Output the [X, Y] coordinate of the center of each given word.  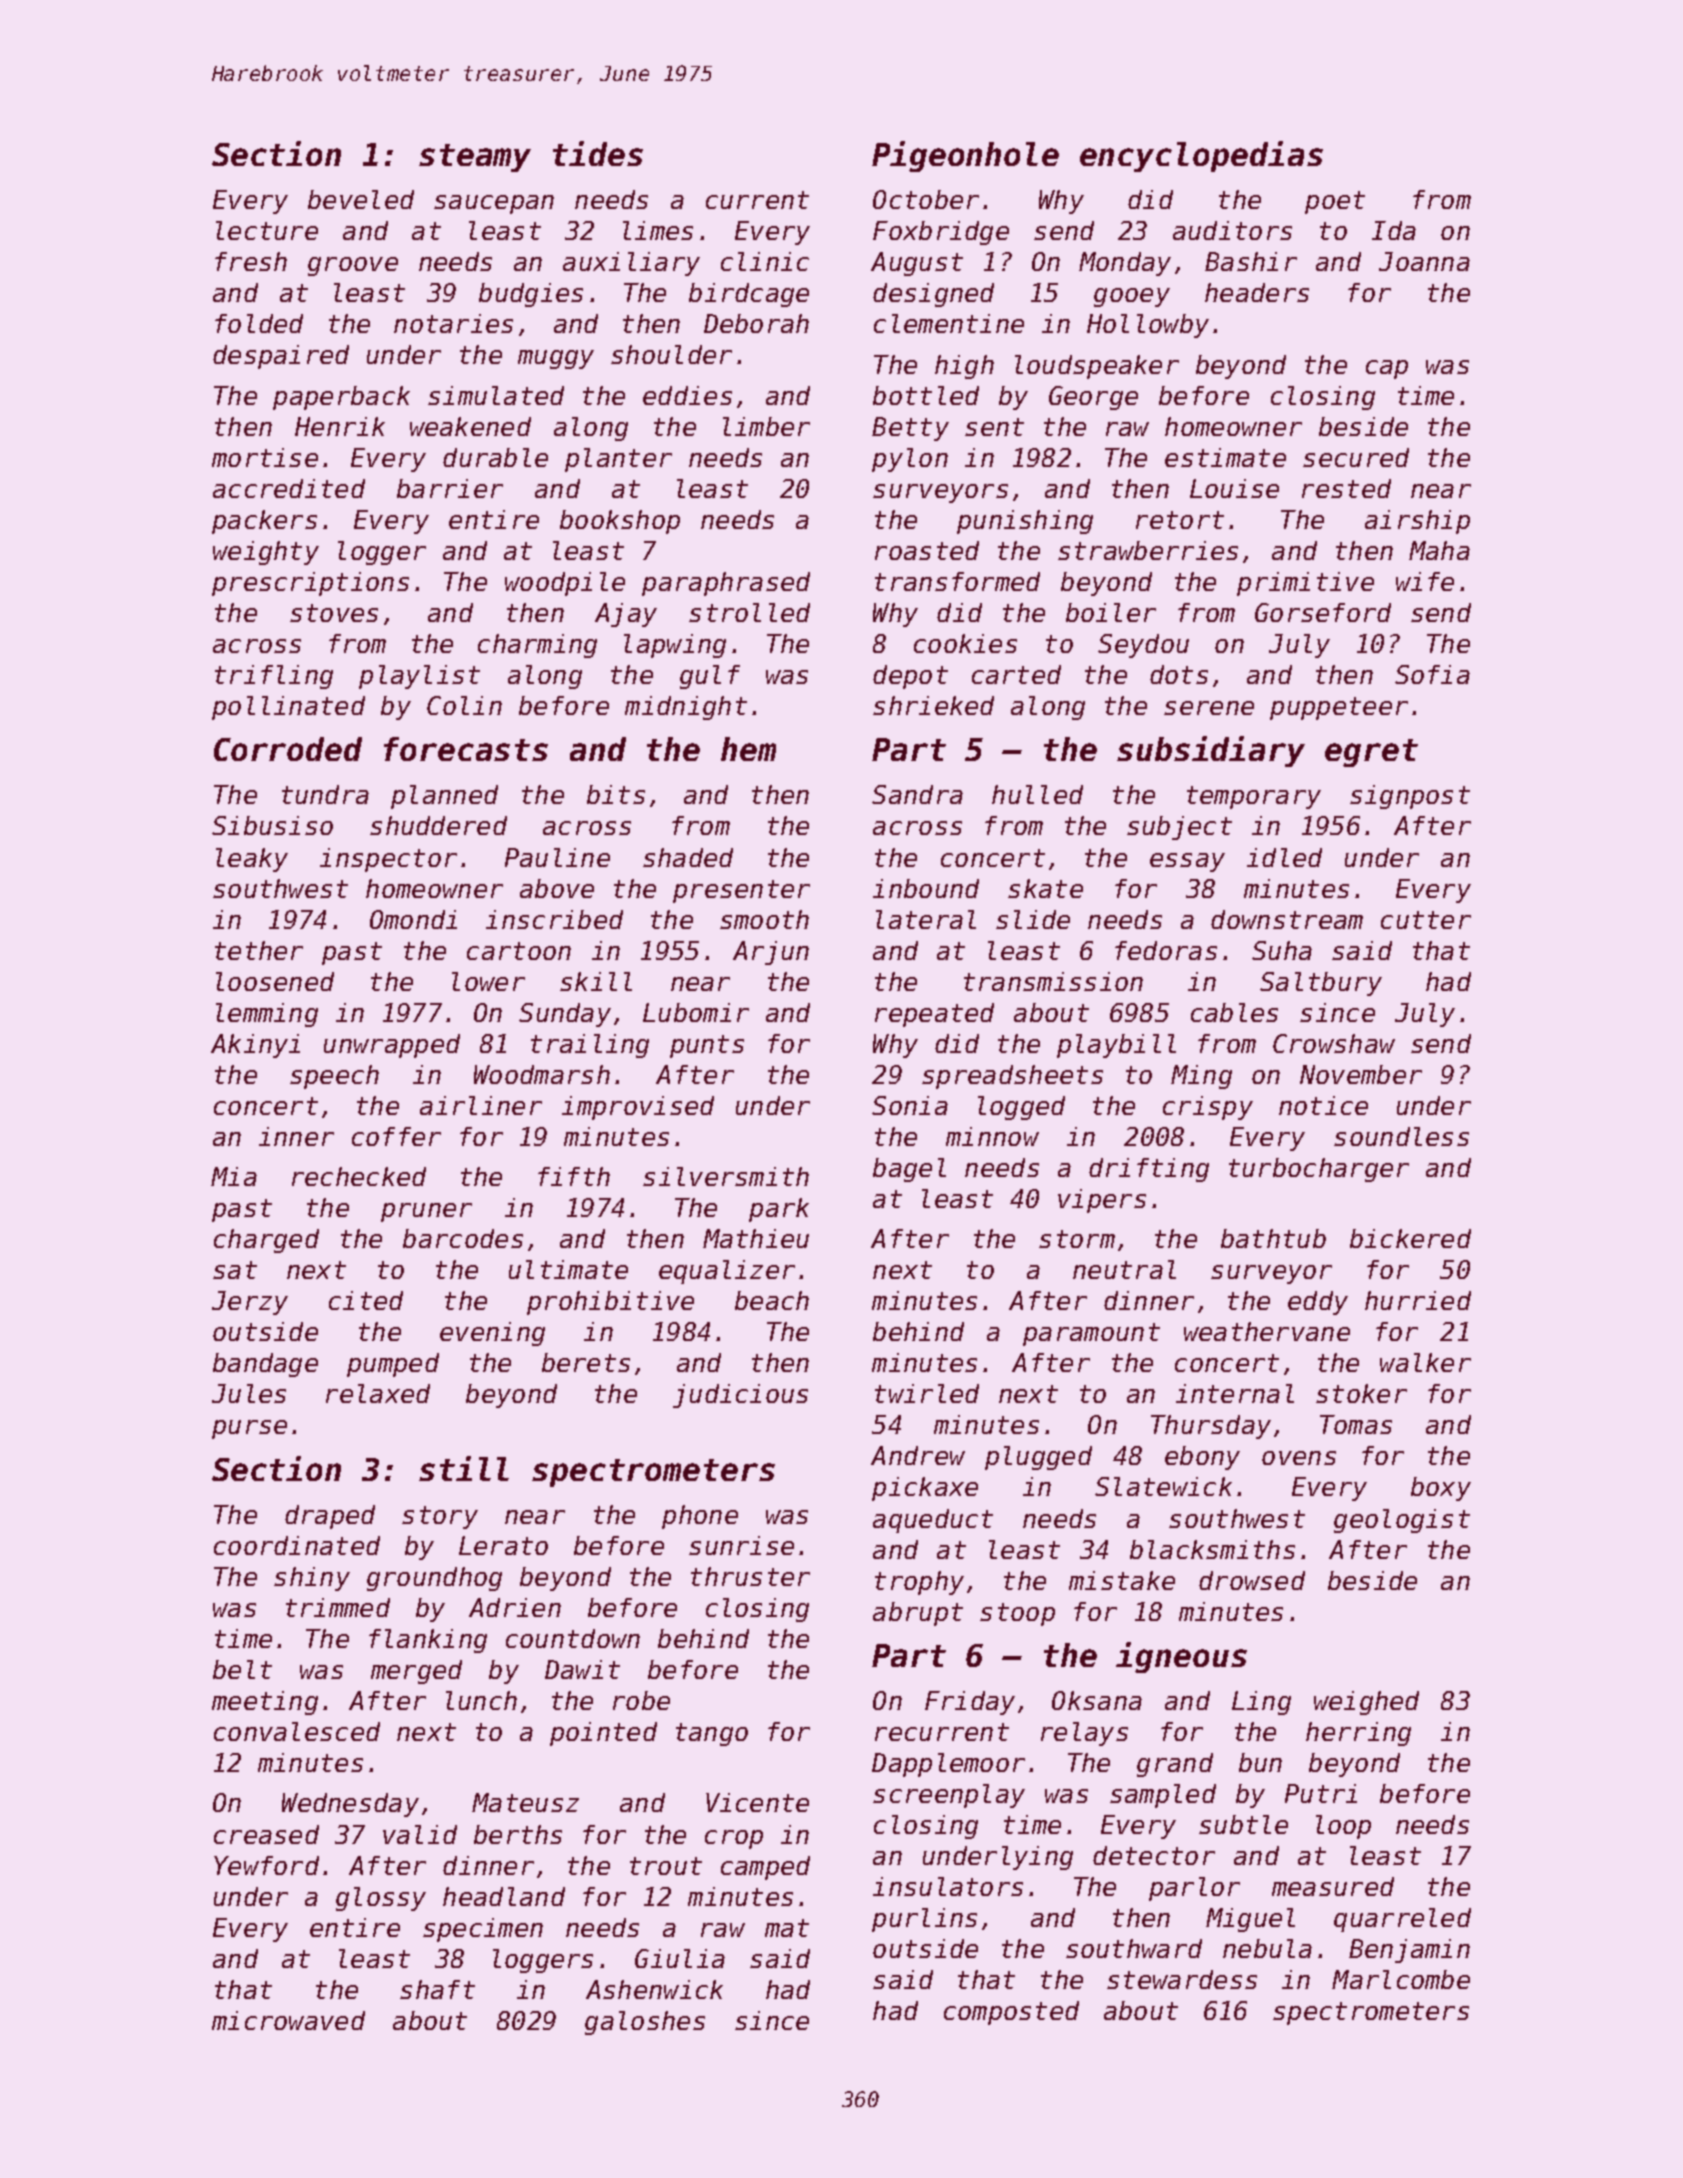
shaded [688, 857]
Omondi [413, 919]
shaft [437, 1989]
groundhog [434, 1579]
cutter [1426, 920]
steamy [475, 158]
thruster [750, 1576]
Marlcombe [1401, 1979]
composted [1011, 2013]
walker [1425, 1362]
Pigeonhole [965, 156]
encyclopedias [1201, 156]
